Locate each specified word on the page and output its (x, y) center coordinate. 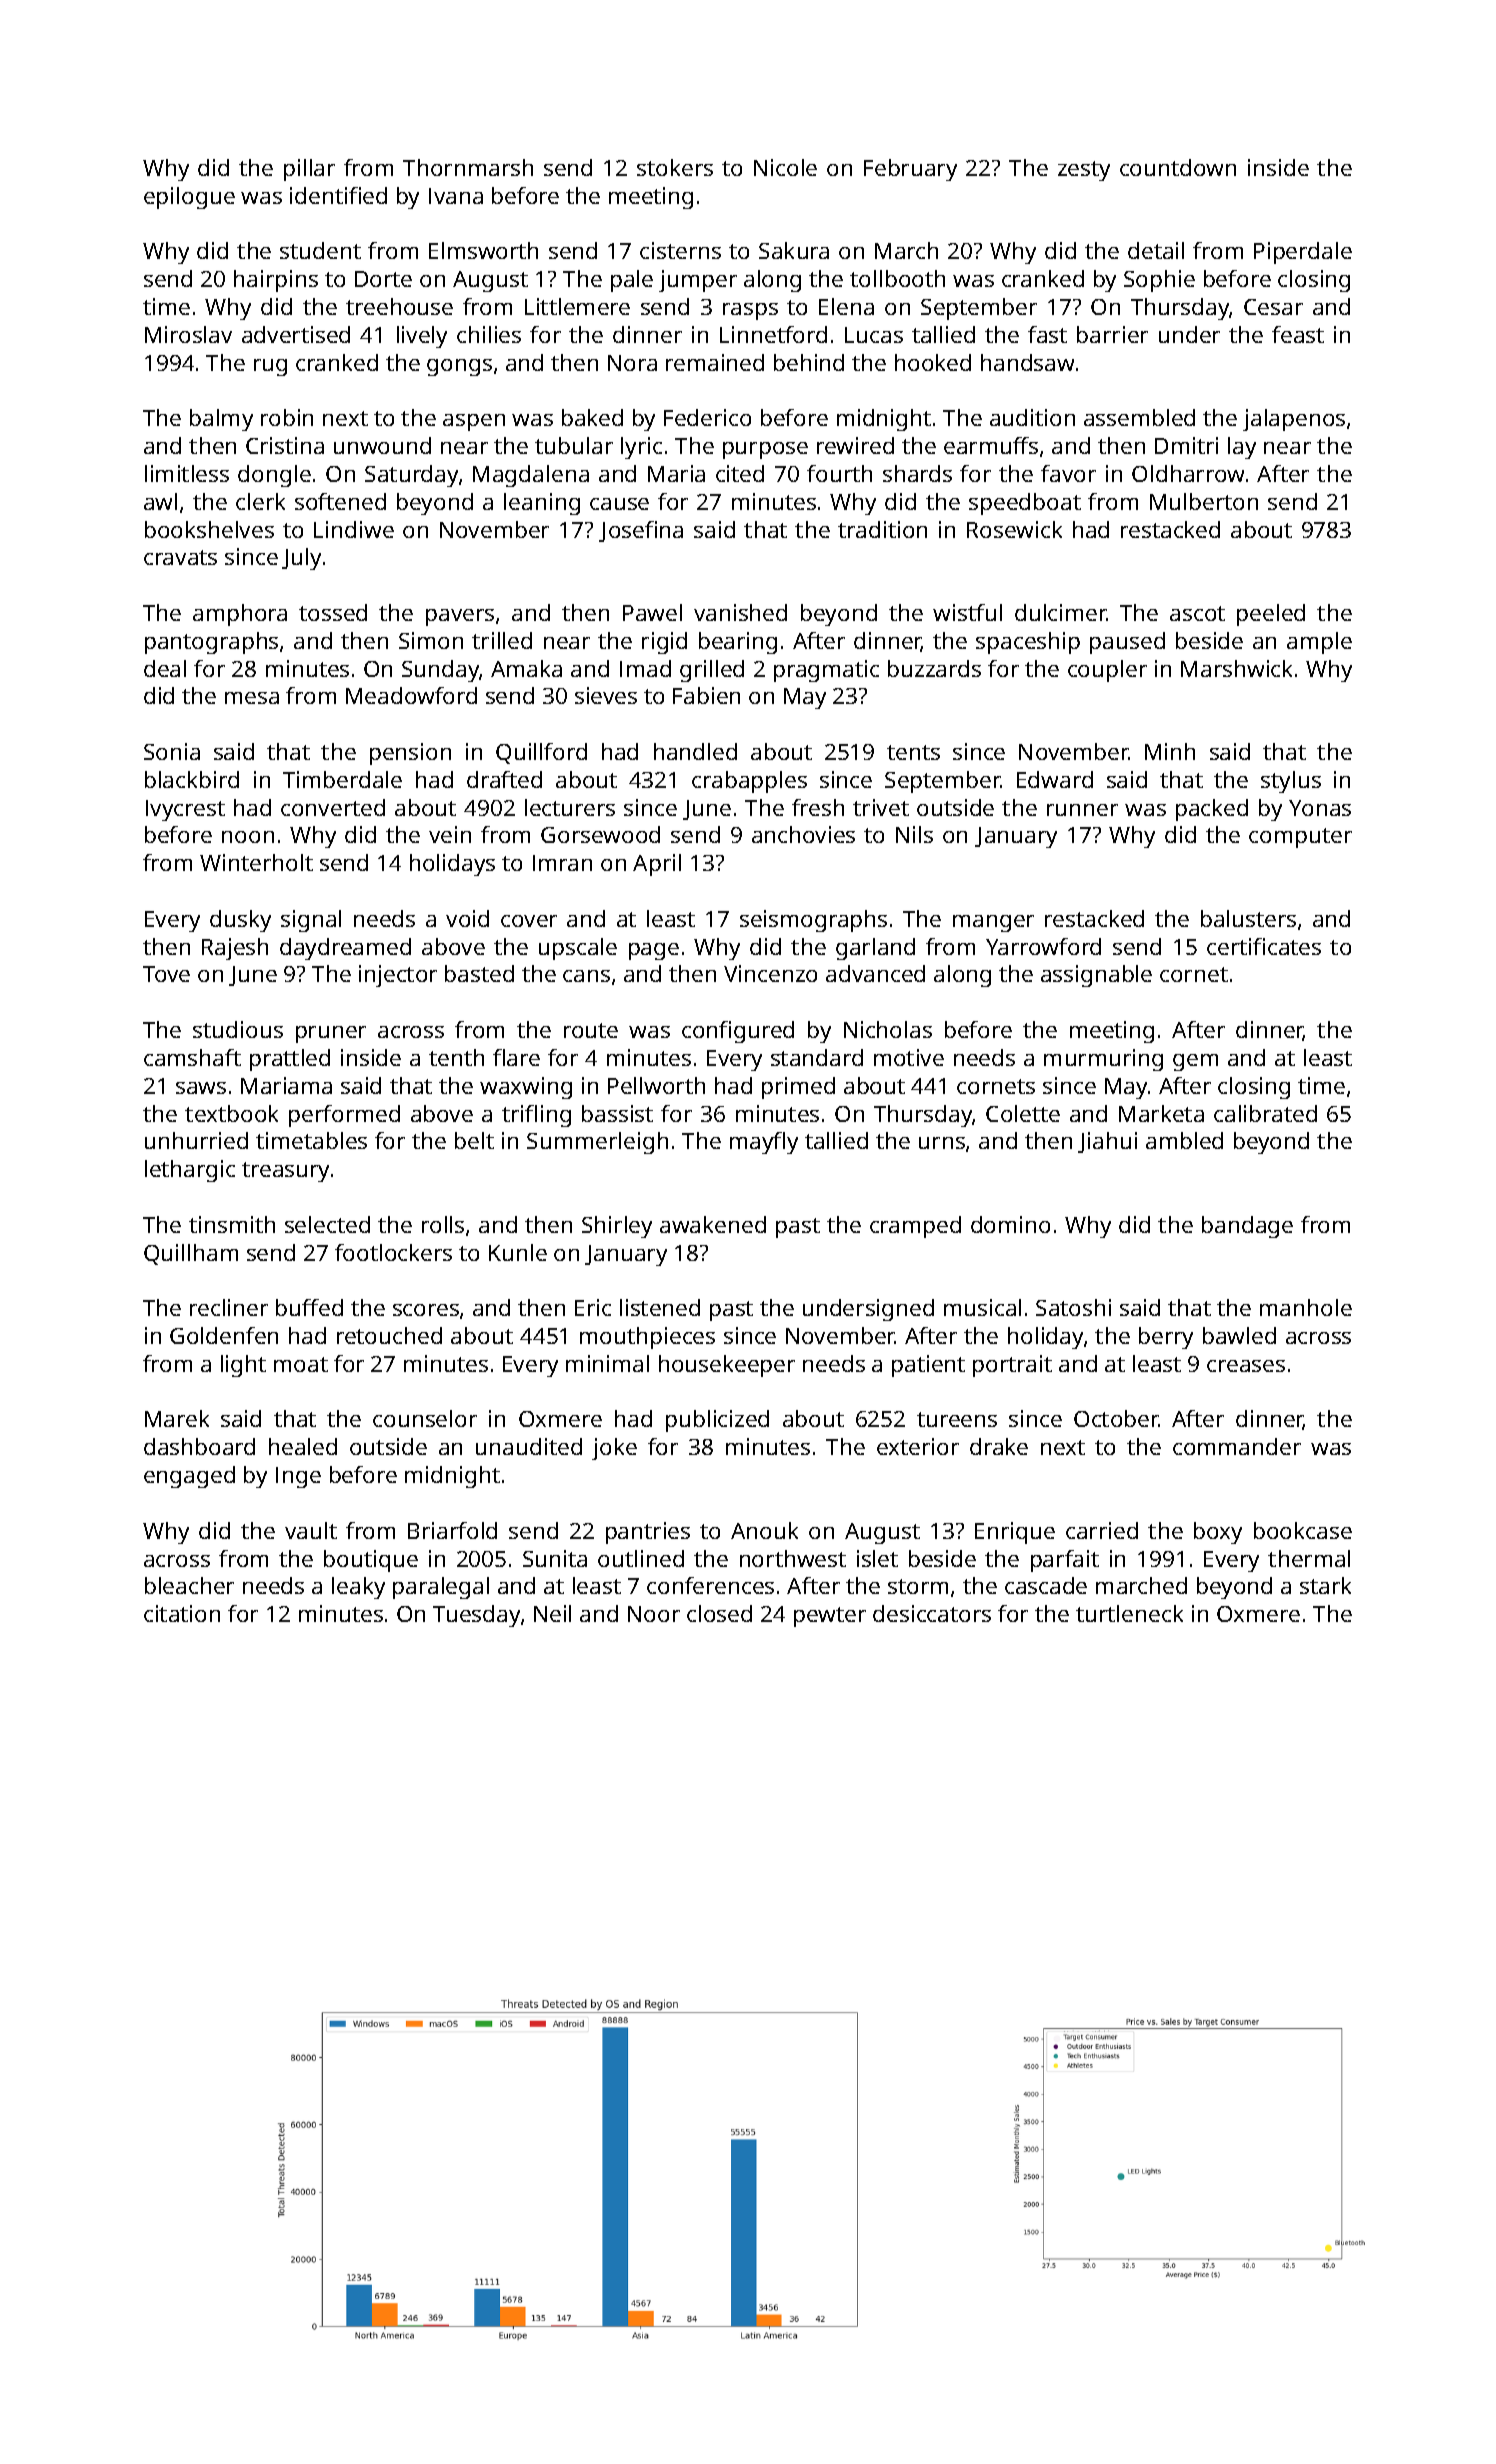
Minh (1170, 751)
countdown (1178, 167)
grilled (712, 671)
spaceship (1028, 643)
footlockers (393, 1252)
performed (344, 1116)
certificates (1264, 946)
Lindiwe (354, 529)
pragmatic (826, 671)
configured (738, 1032)
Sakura (794, 250)
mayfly (764, 1143)
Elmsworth (483, 250)
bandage (1247, 1227)
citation (182, 1613)
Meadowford (411, 695)
